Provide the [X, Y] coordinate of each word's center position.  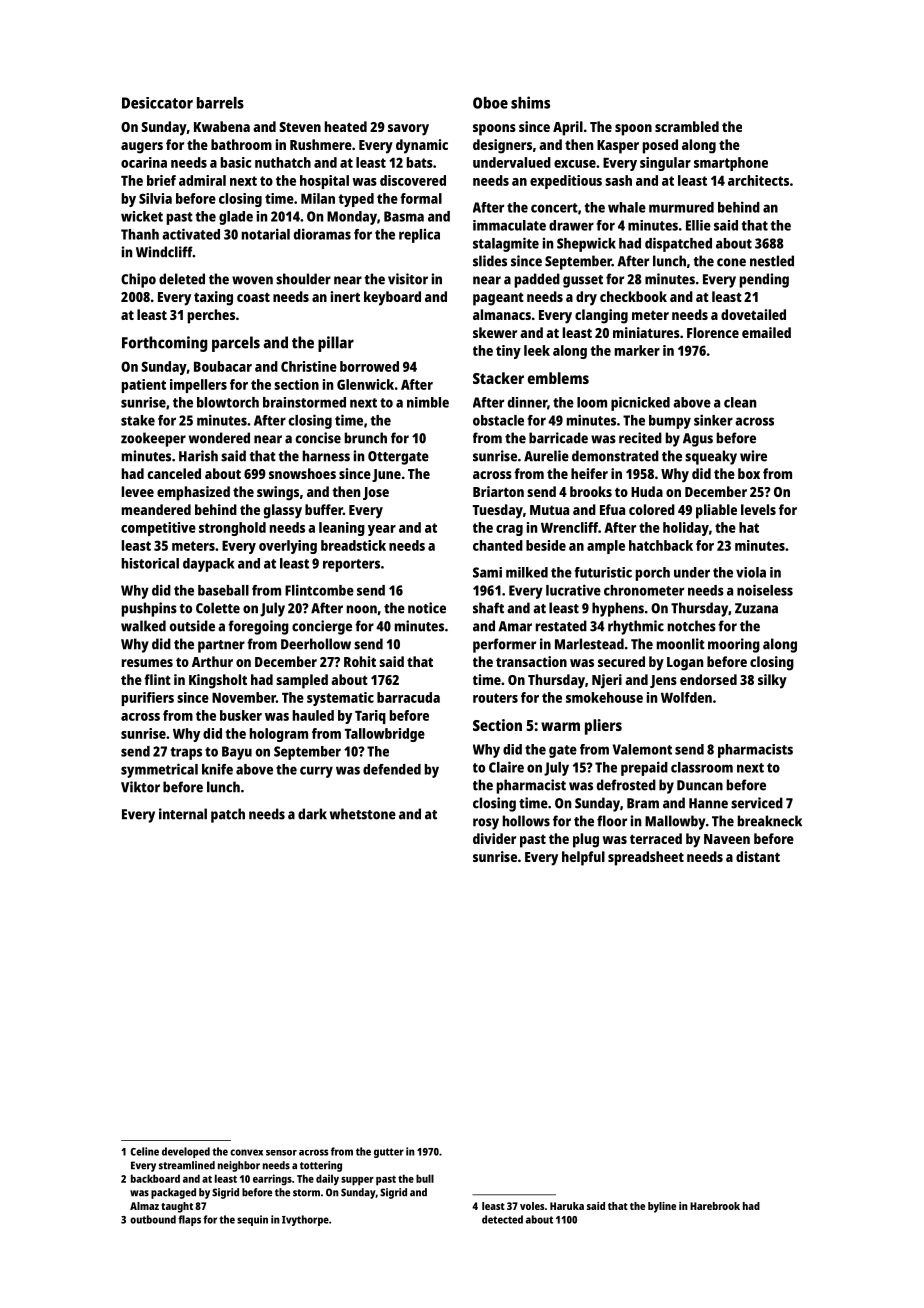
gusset [583, 281]
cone [731, 262]
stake [138, 420]
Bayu [237, 753]
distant [758, 856]
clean [740, 402]
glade [236, 218]
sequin [252, 1220]
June [386, 475]
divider [494, 838]
